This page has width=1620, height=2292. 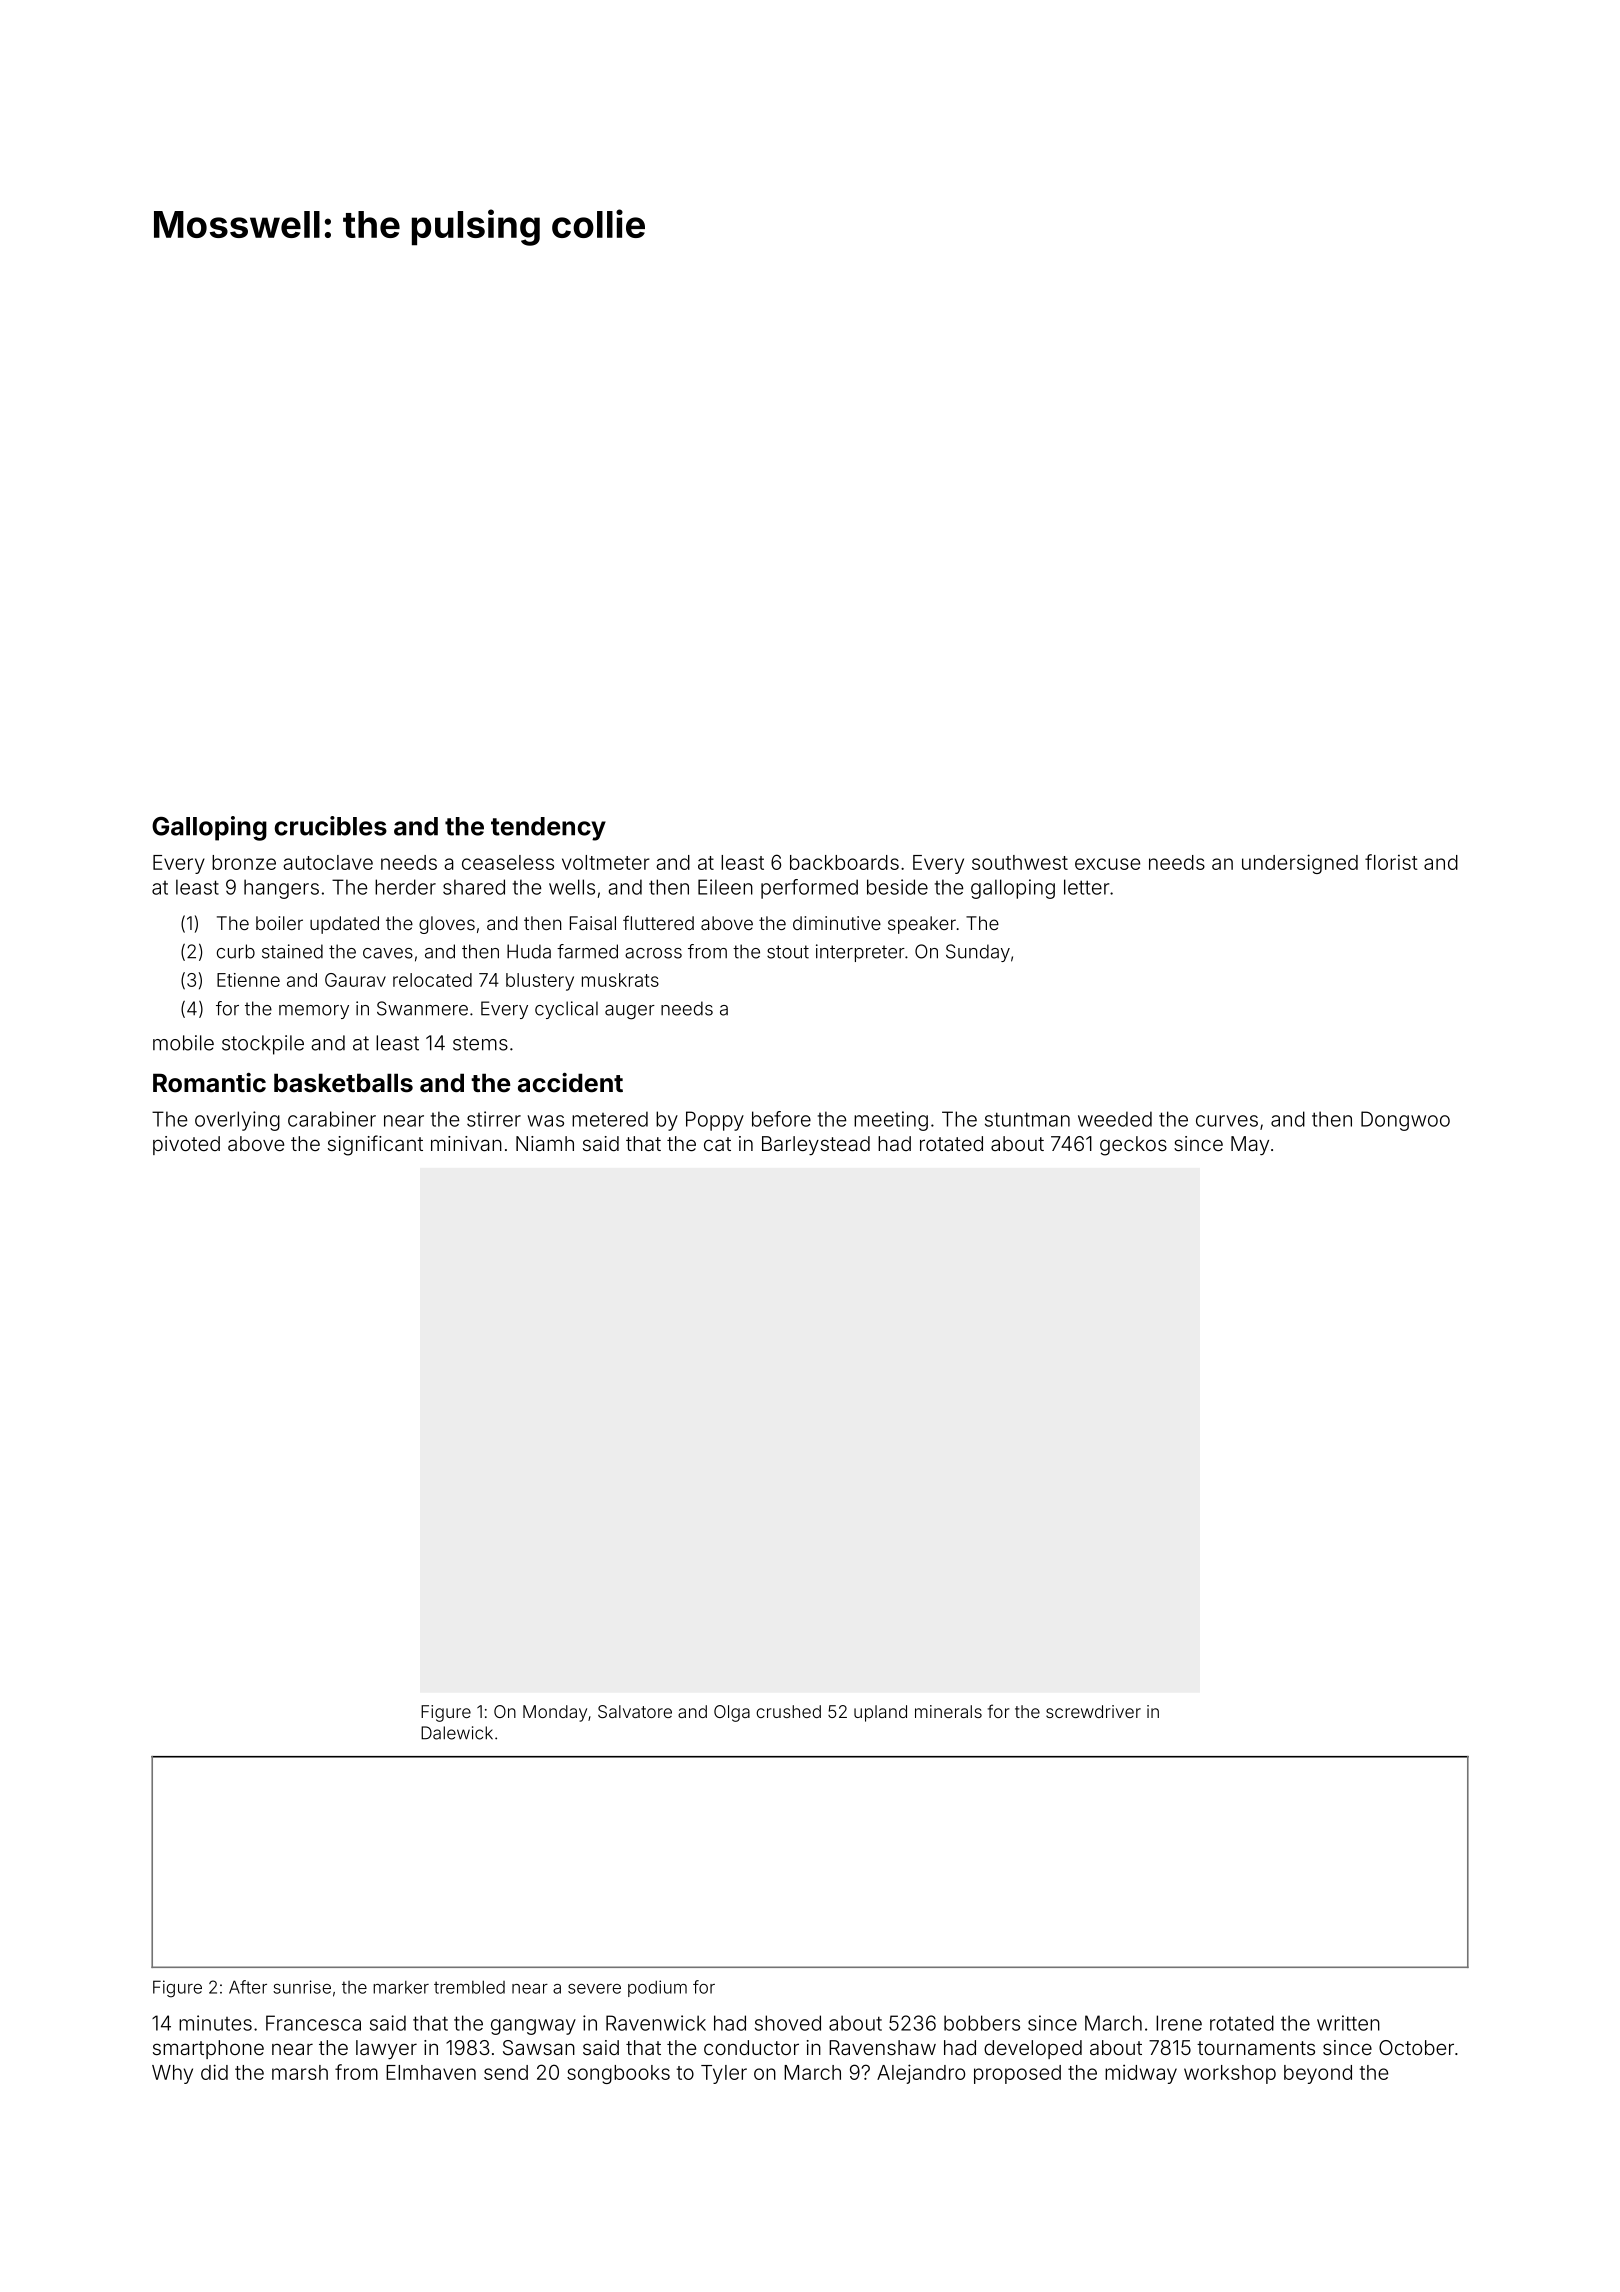 I want to click on Alejandro, so click(x=921, y=2074).
